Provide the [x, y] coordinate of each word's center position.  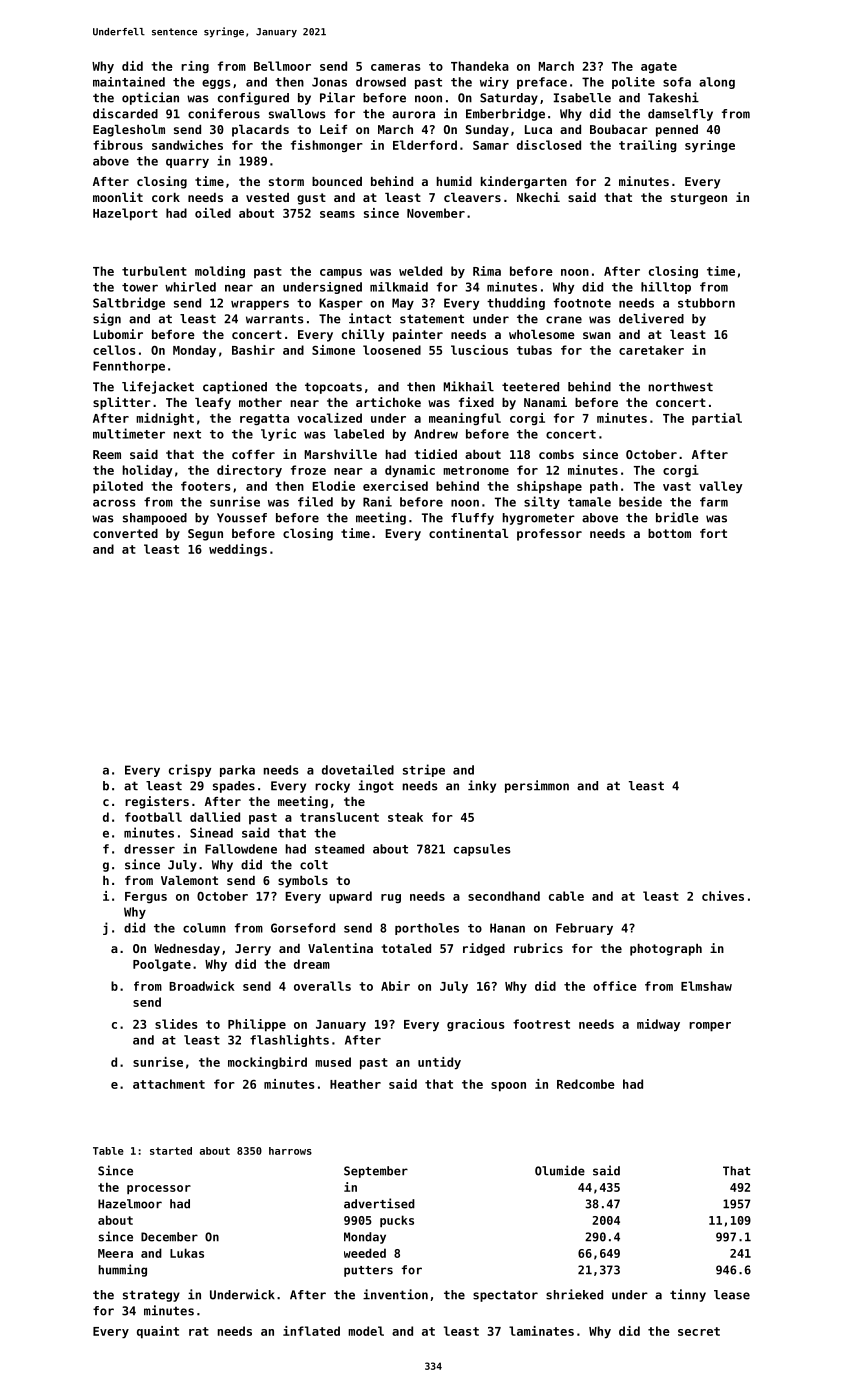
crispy [190, 770]
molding [220, 272]
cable [566, 896]
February [584, 929]
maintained [129, 82]
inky [482, 786]
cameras [396, 67]
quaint [158, 1332]
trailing [648, 146]
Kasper [341, 304]
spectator [505, 1296]
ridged [484, 949]
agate [659, 67]
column [204, 928]
